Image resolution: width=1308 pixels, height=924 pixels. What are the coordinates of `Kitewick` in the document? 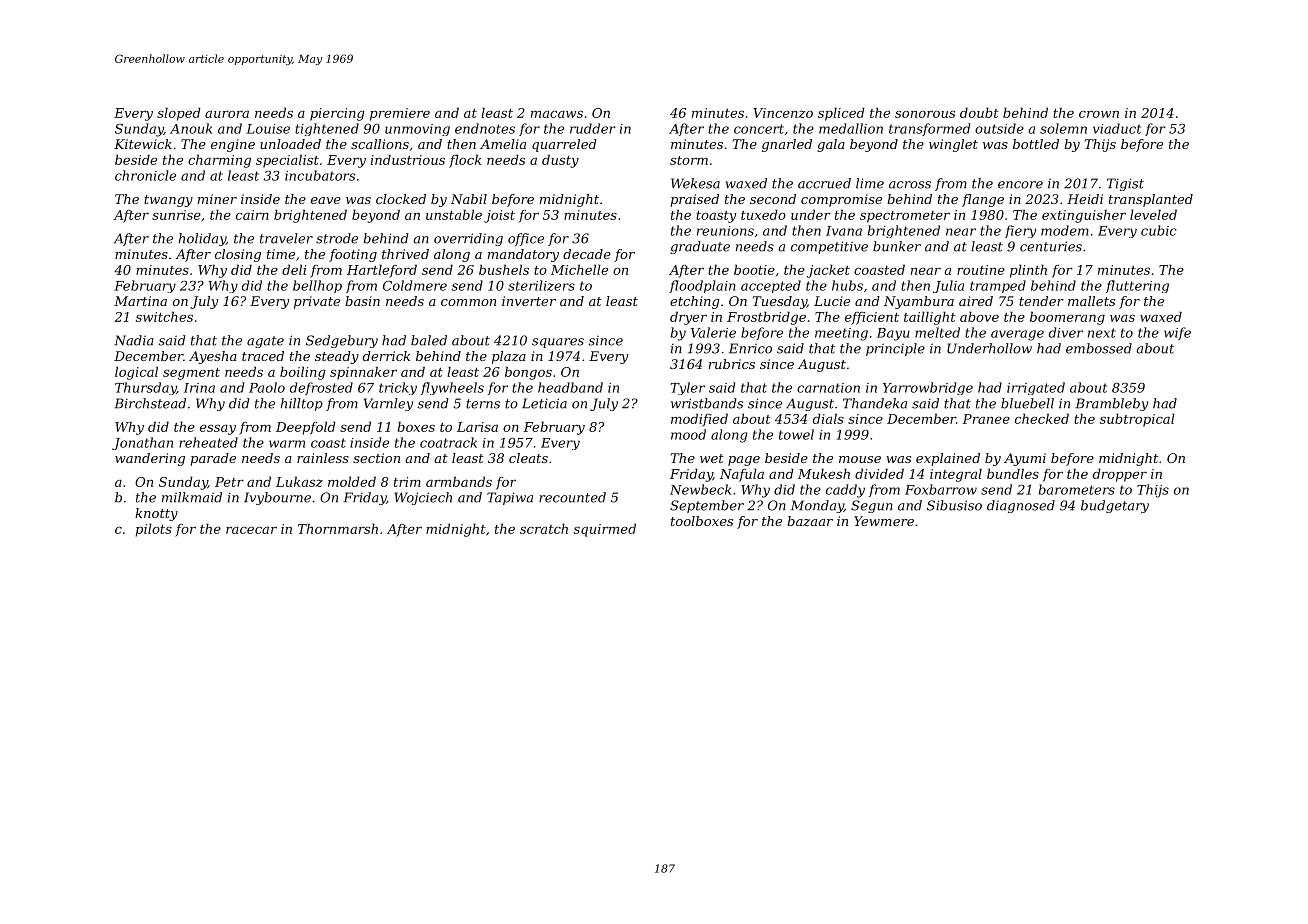 It's located at (143, 144).
